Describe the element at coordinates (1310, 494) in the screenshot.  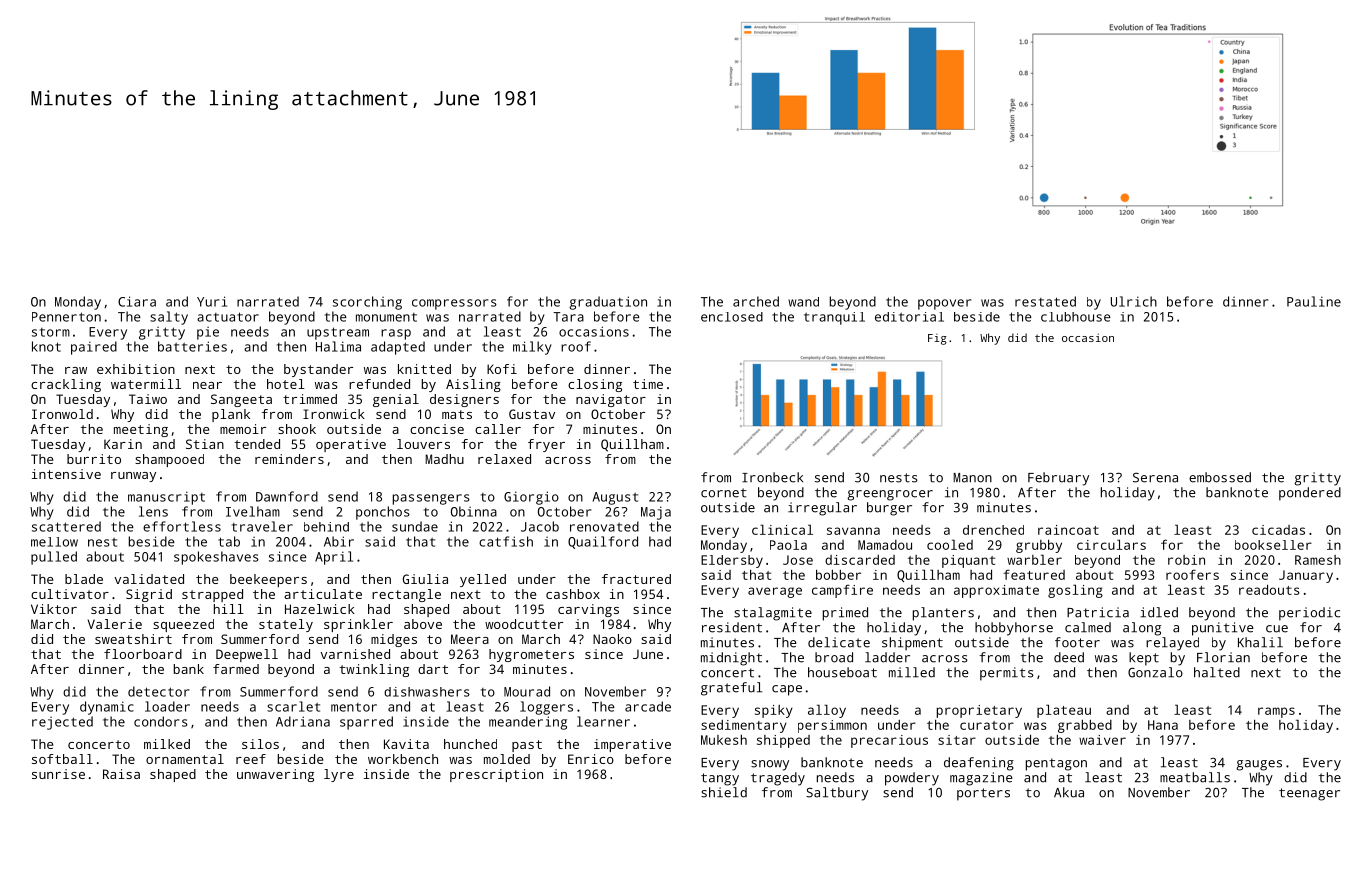
I see `pondered` at that location.
